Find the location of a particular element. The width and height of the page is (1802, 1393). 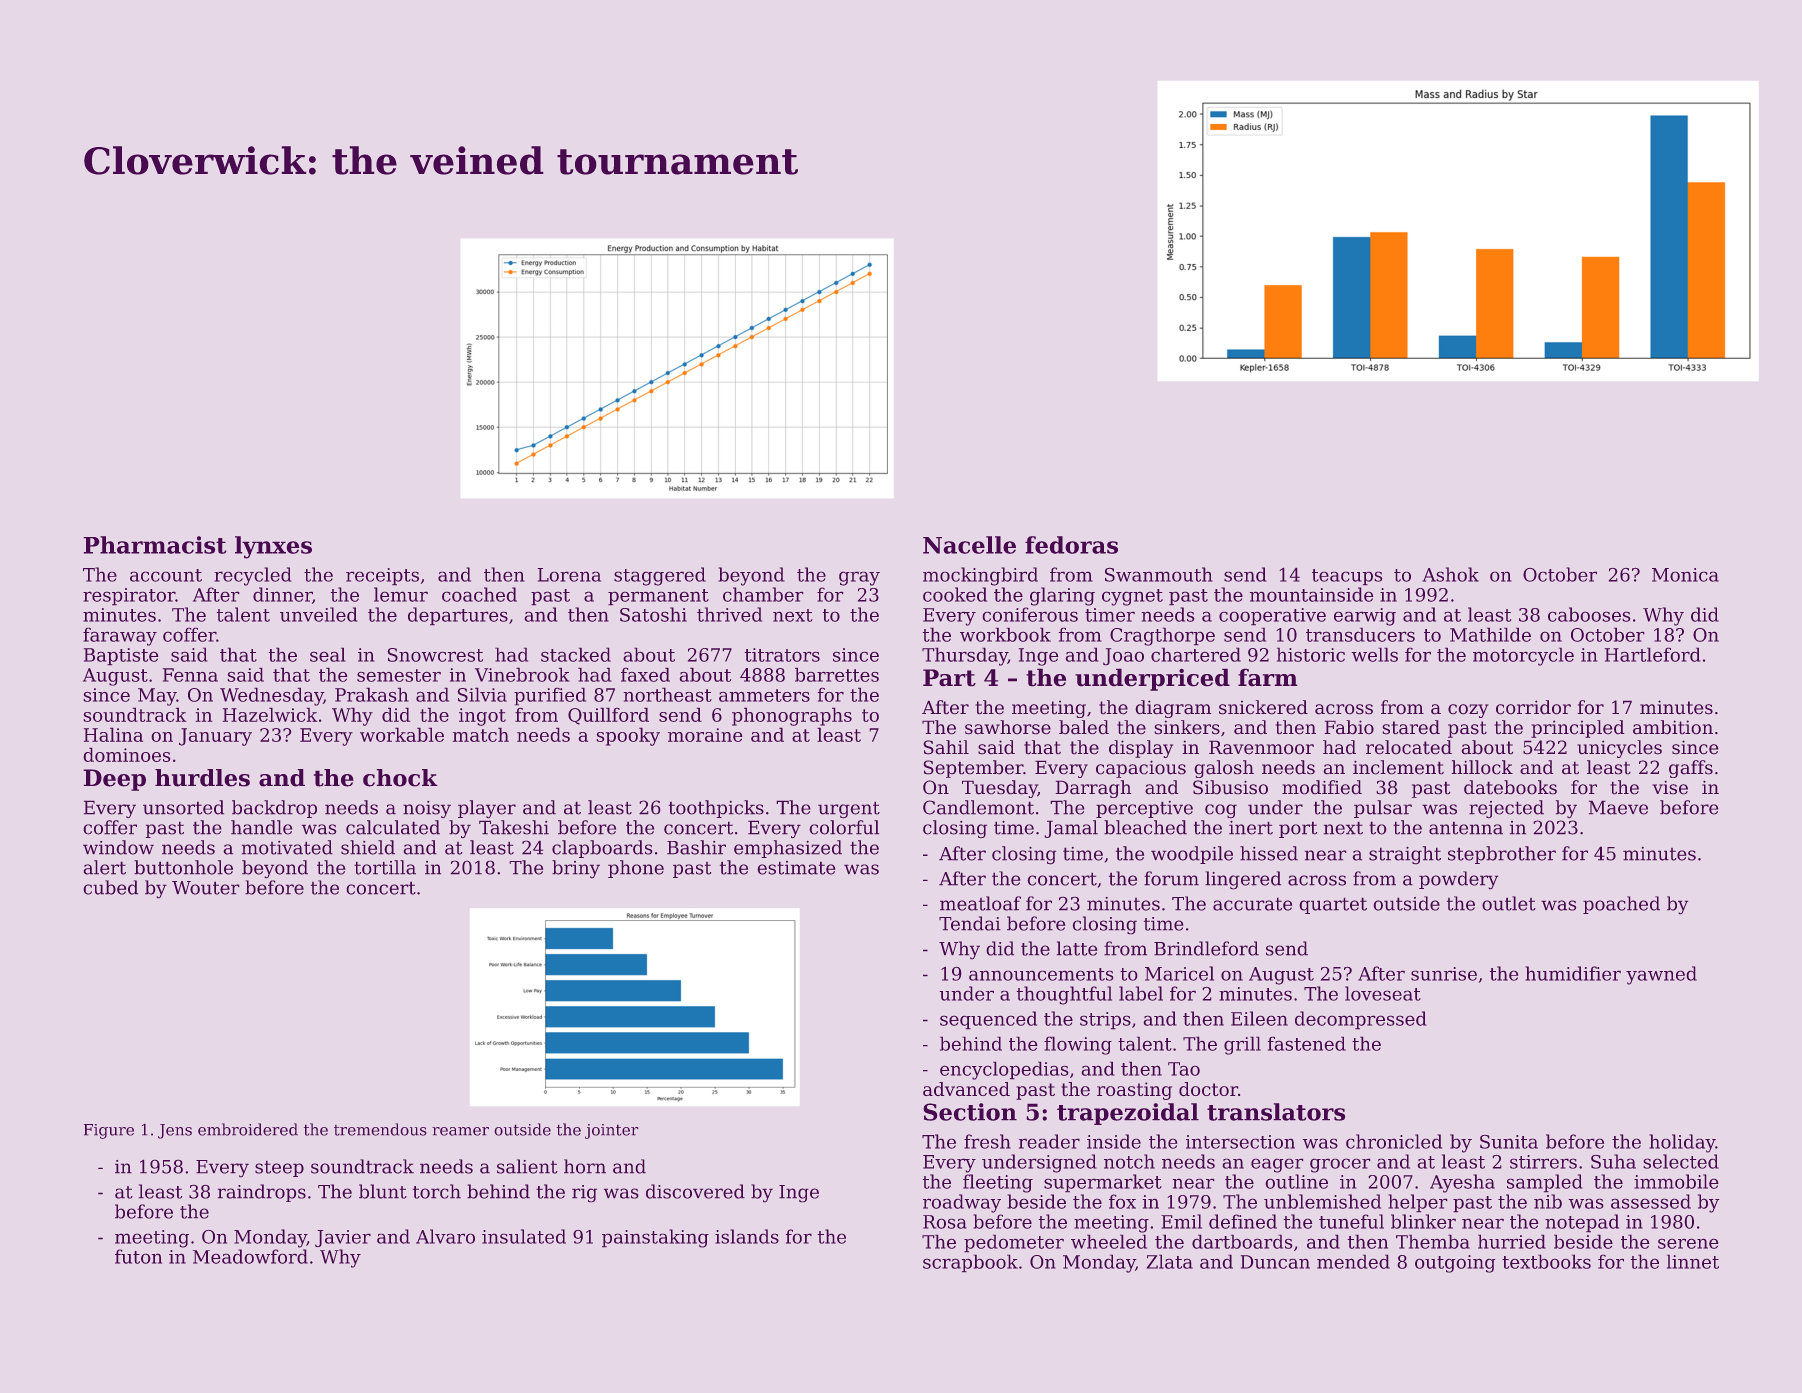

briny is located at coordinates (576, 869).
